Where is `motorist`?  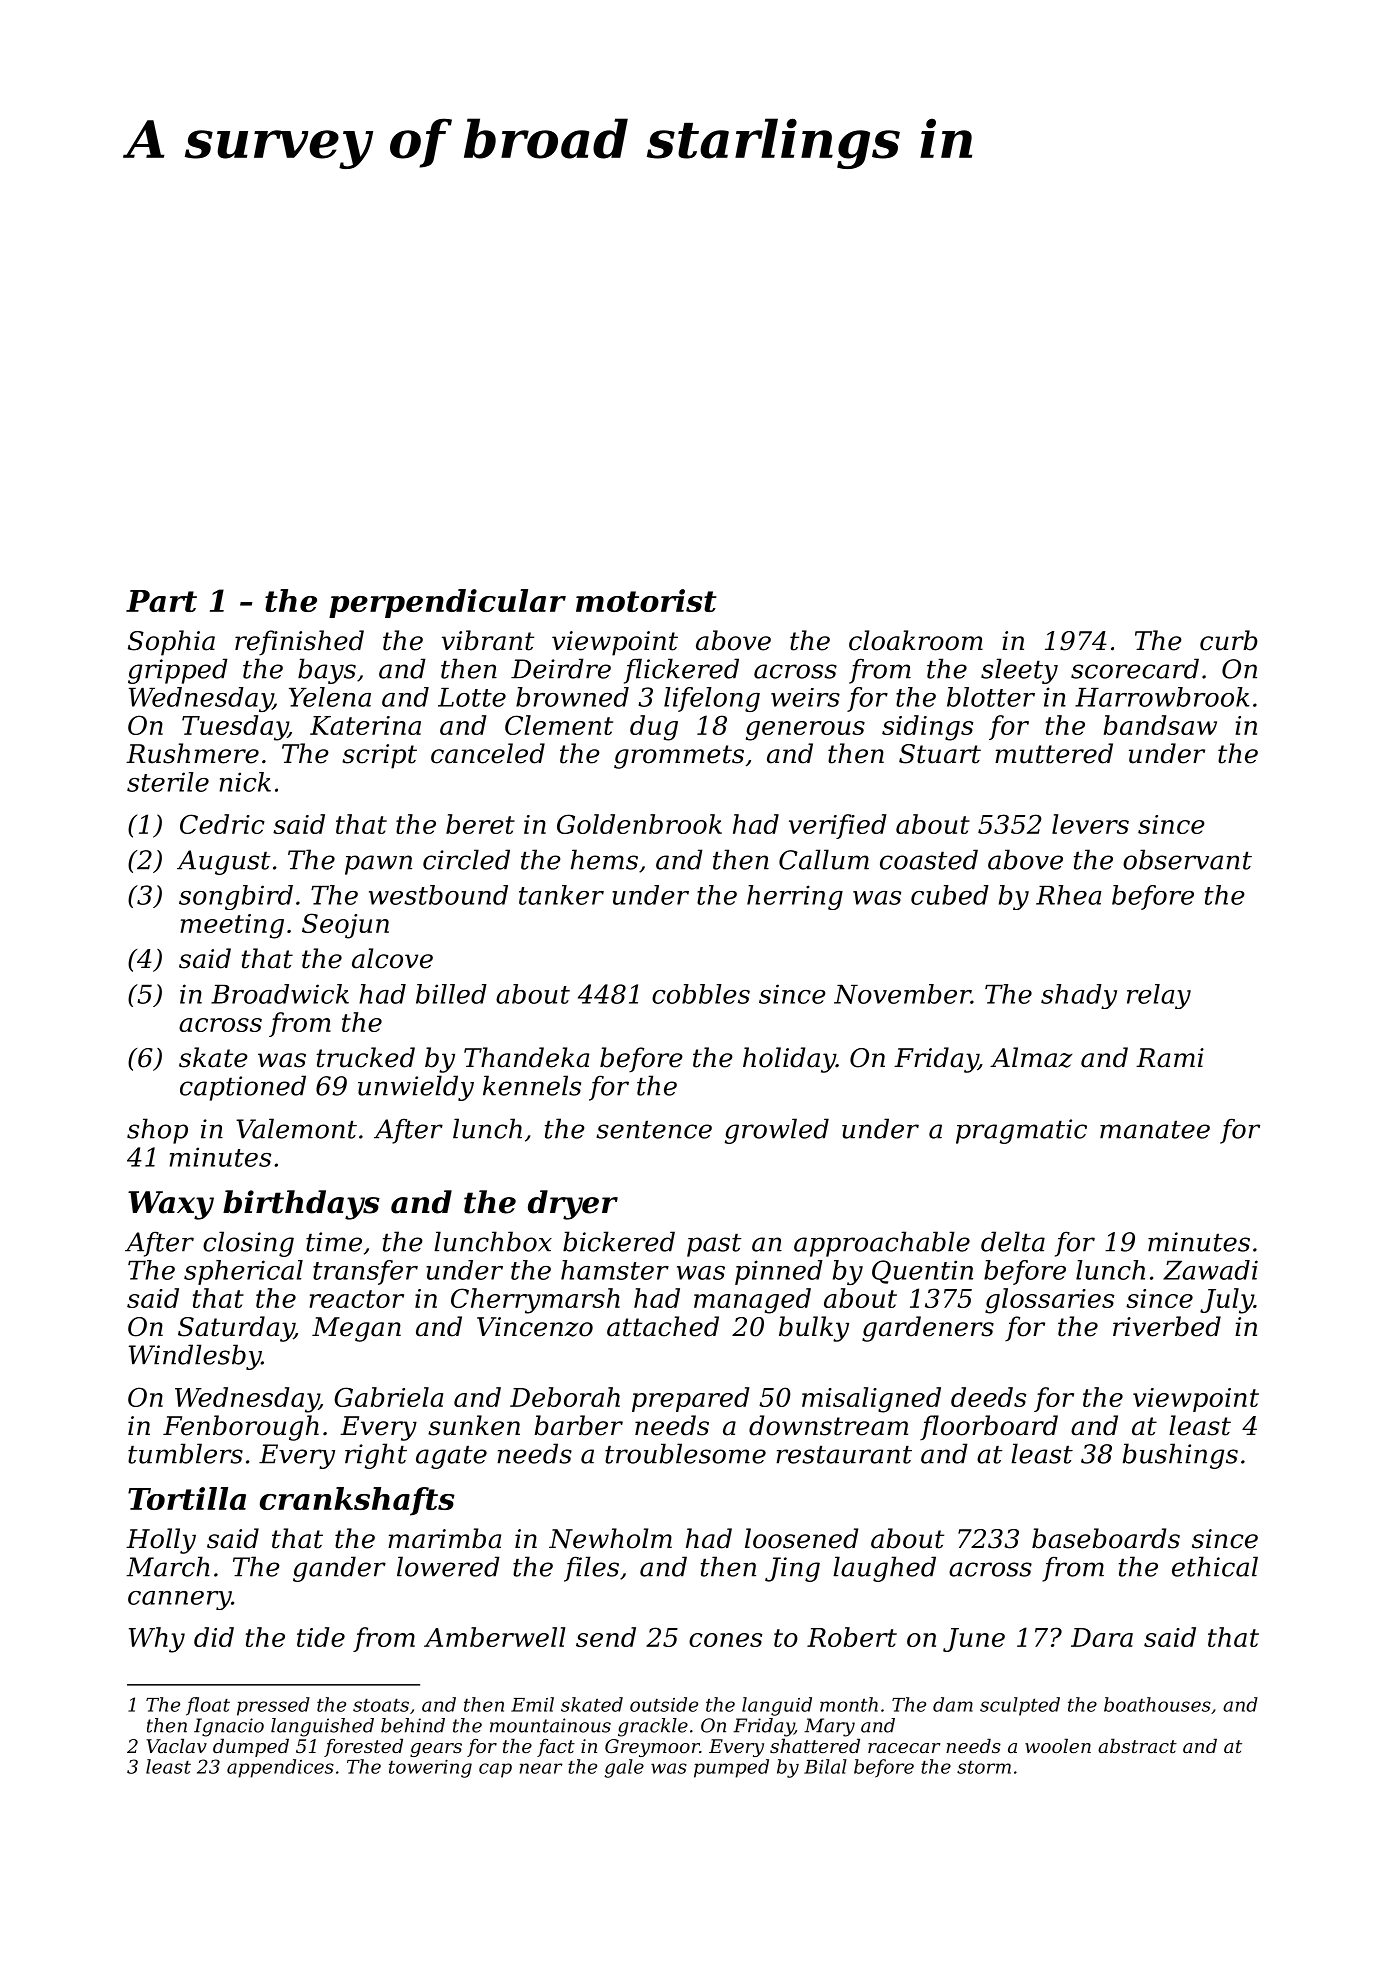
motorist is located at coordinates (646, 600).
